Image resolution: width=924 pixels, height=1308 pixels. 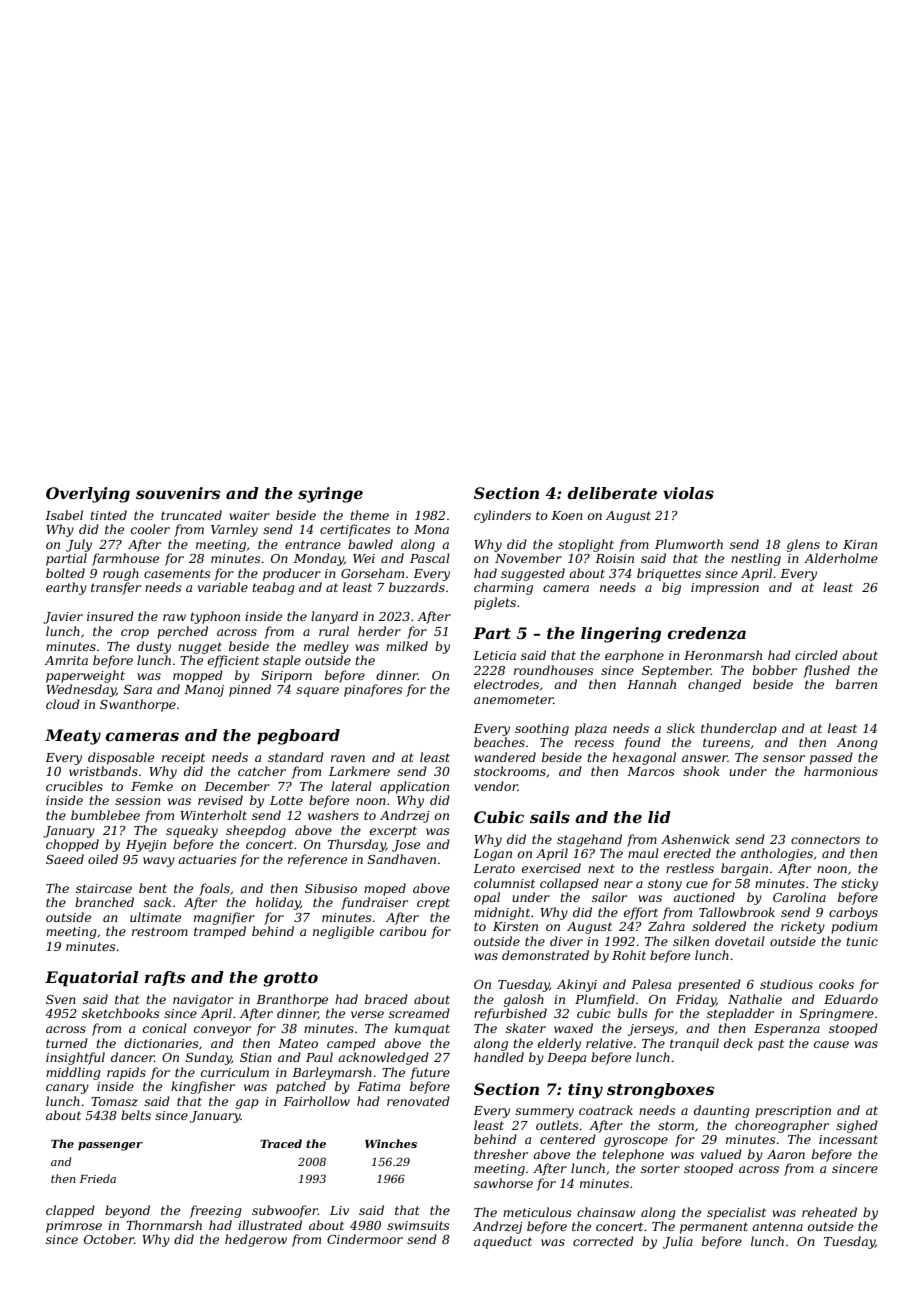 I want to click on waiter, so click(x=249, y=515).
